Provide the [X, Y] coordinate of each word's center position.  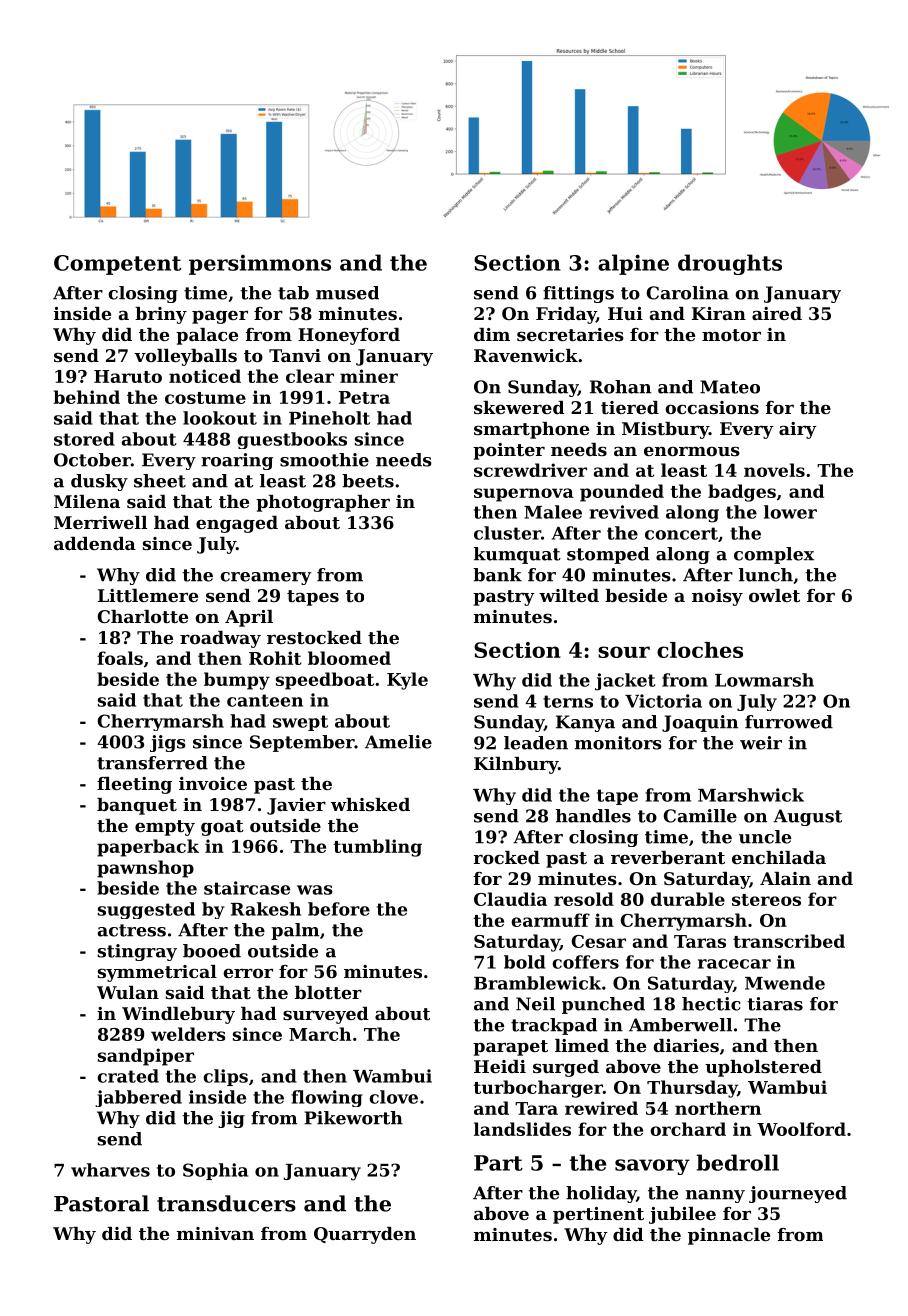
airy [798, 430]
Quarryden [365, 1235]
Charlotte [143, 616]
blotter [328, 992]
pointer [509, 451]
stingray [137, 952]
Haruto [128, 376]
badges [742, 493]
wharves [110, 1170]
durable [688, 899]
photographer [323, 503]
